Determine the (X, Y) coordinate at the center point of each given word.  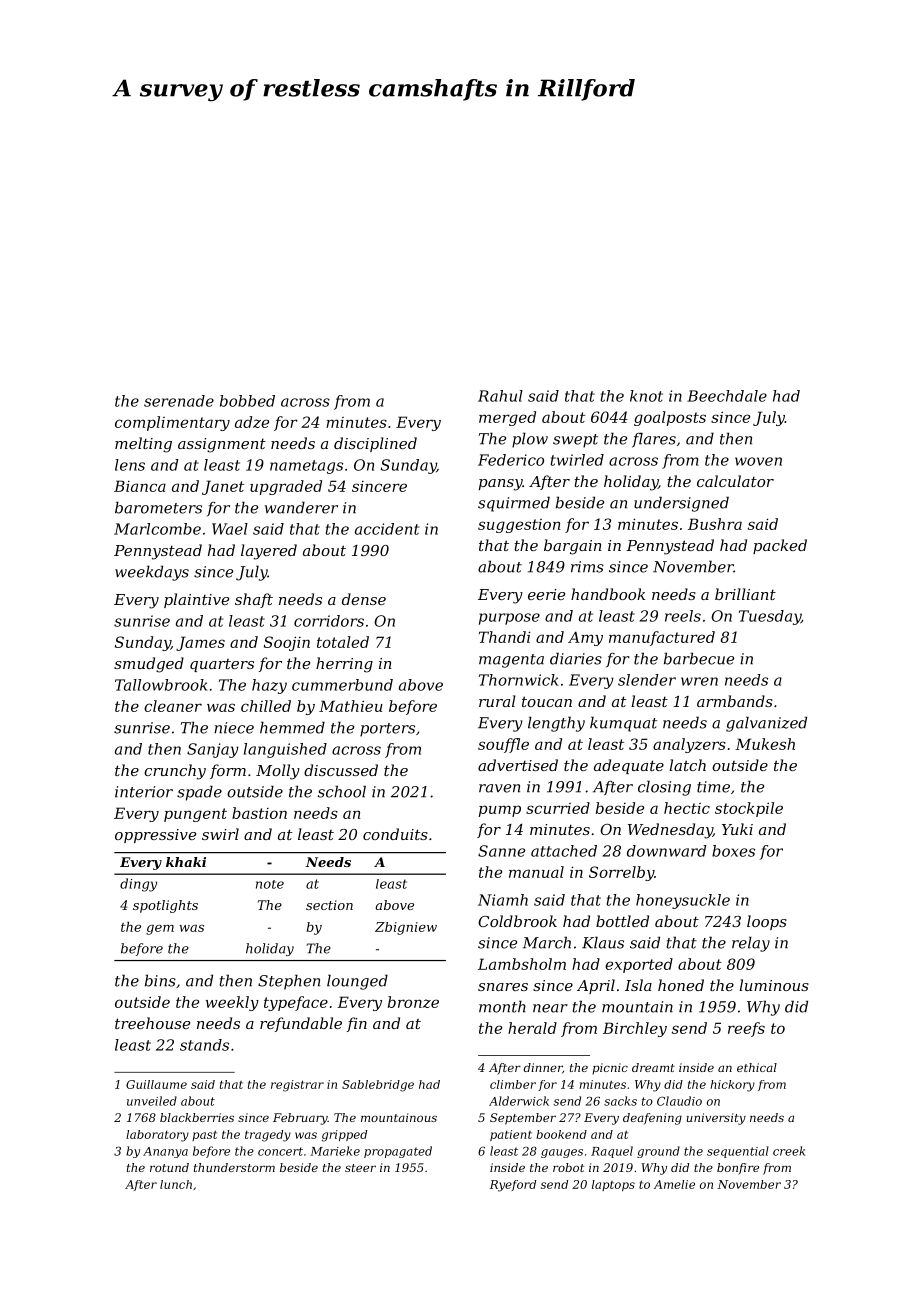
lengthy (556, 724)
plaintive (196, 600)
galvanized (766, 724)
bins (160, 980)
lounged (357, 982)
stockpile (749, 809)
